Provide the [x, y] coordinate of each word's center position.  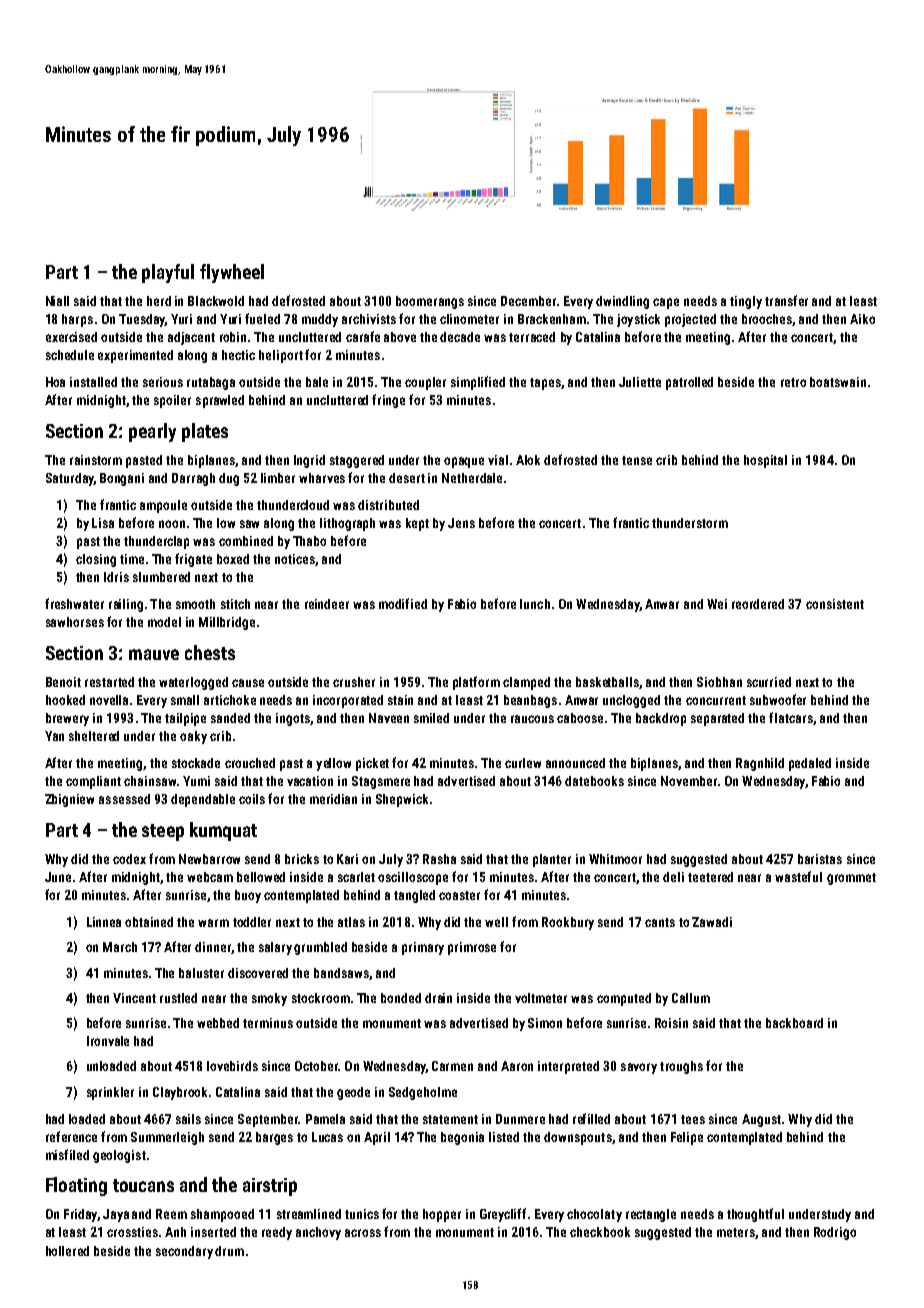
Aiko [862, 319]
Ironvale [108, 1041]
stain [400, 700]
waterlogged [193, 683]
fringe [388, 401]
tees [693, 1119]
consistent [835, 604]
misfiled [67, 1154]
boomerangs [430, 302]
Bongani [122, 479]
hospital [765, 461]
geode [353, 1093]
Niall [57, 301]
